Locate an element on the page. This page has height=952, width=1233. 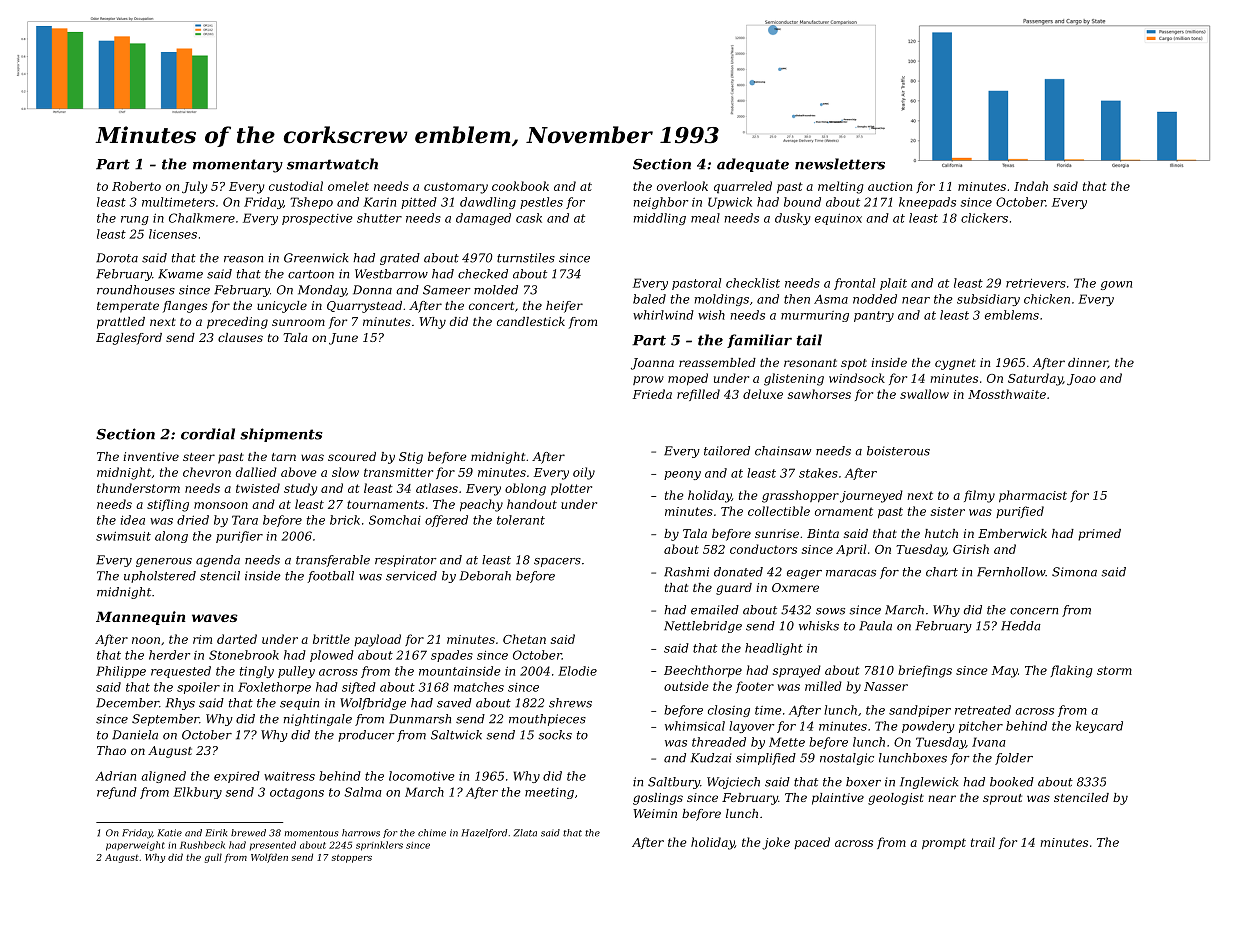
Paula is located at coordinates (875, 626).
